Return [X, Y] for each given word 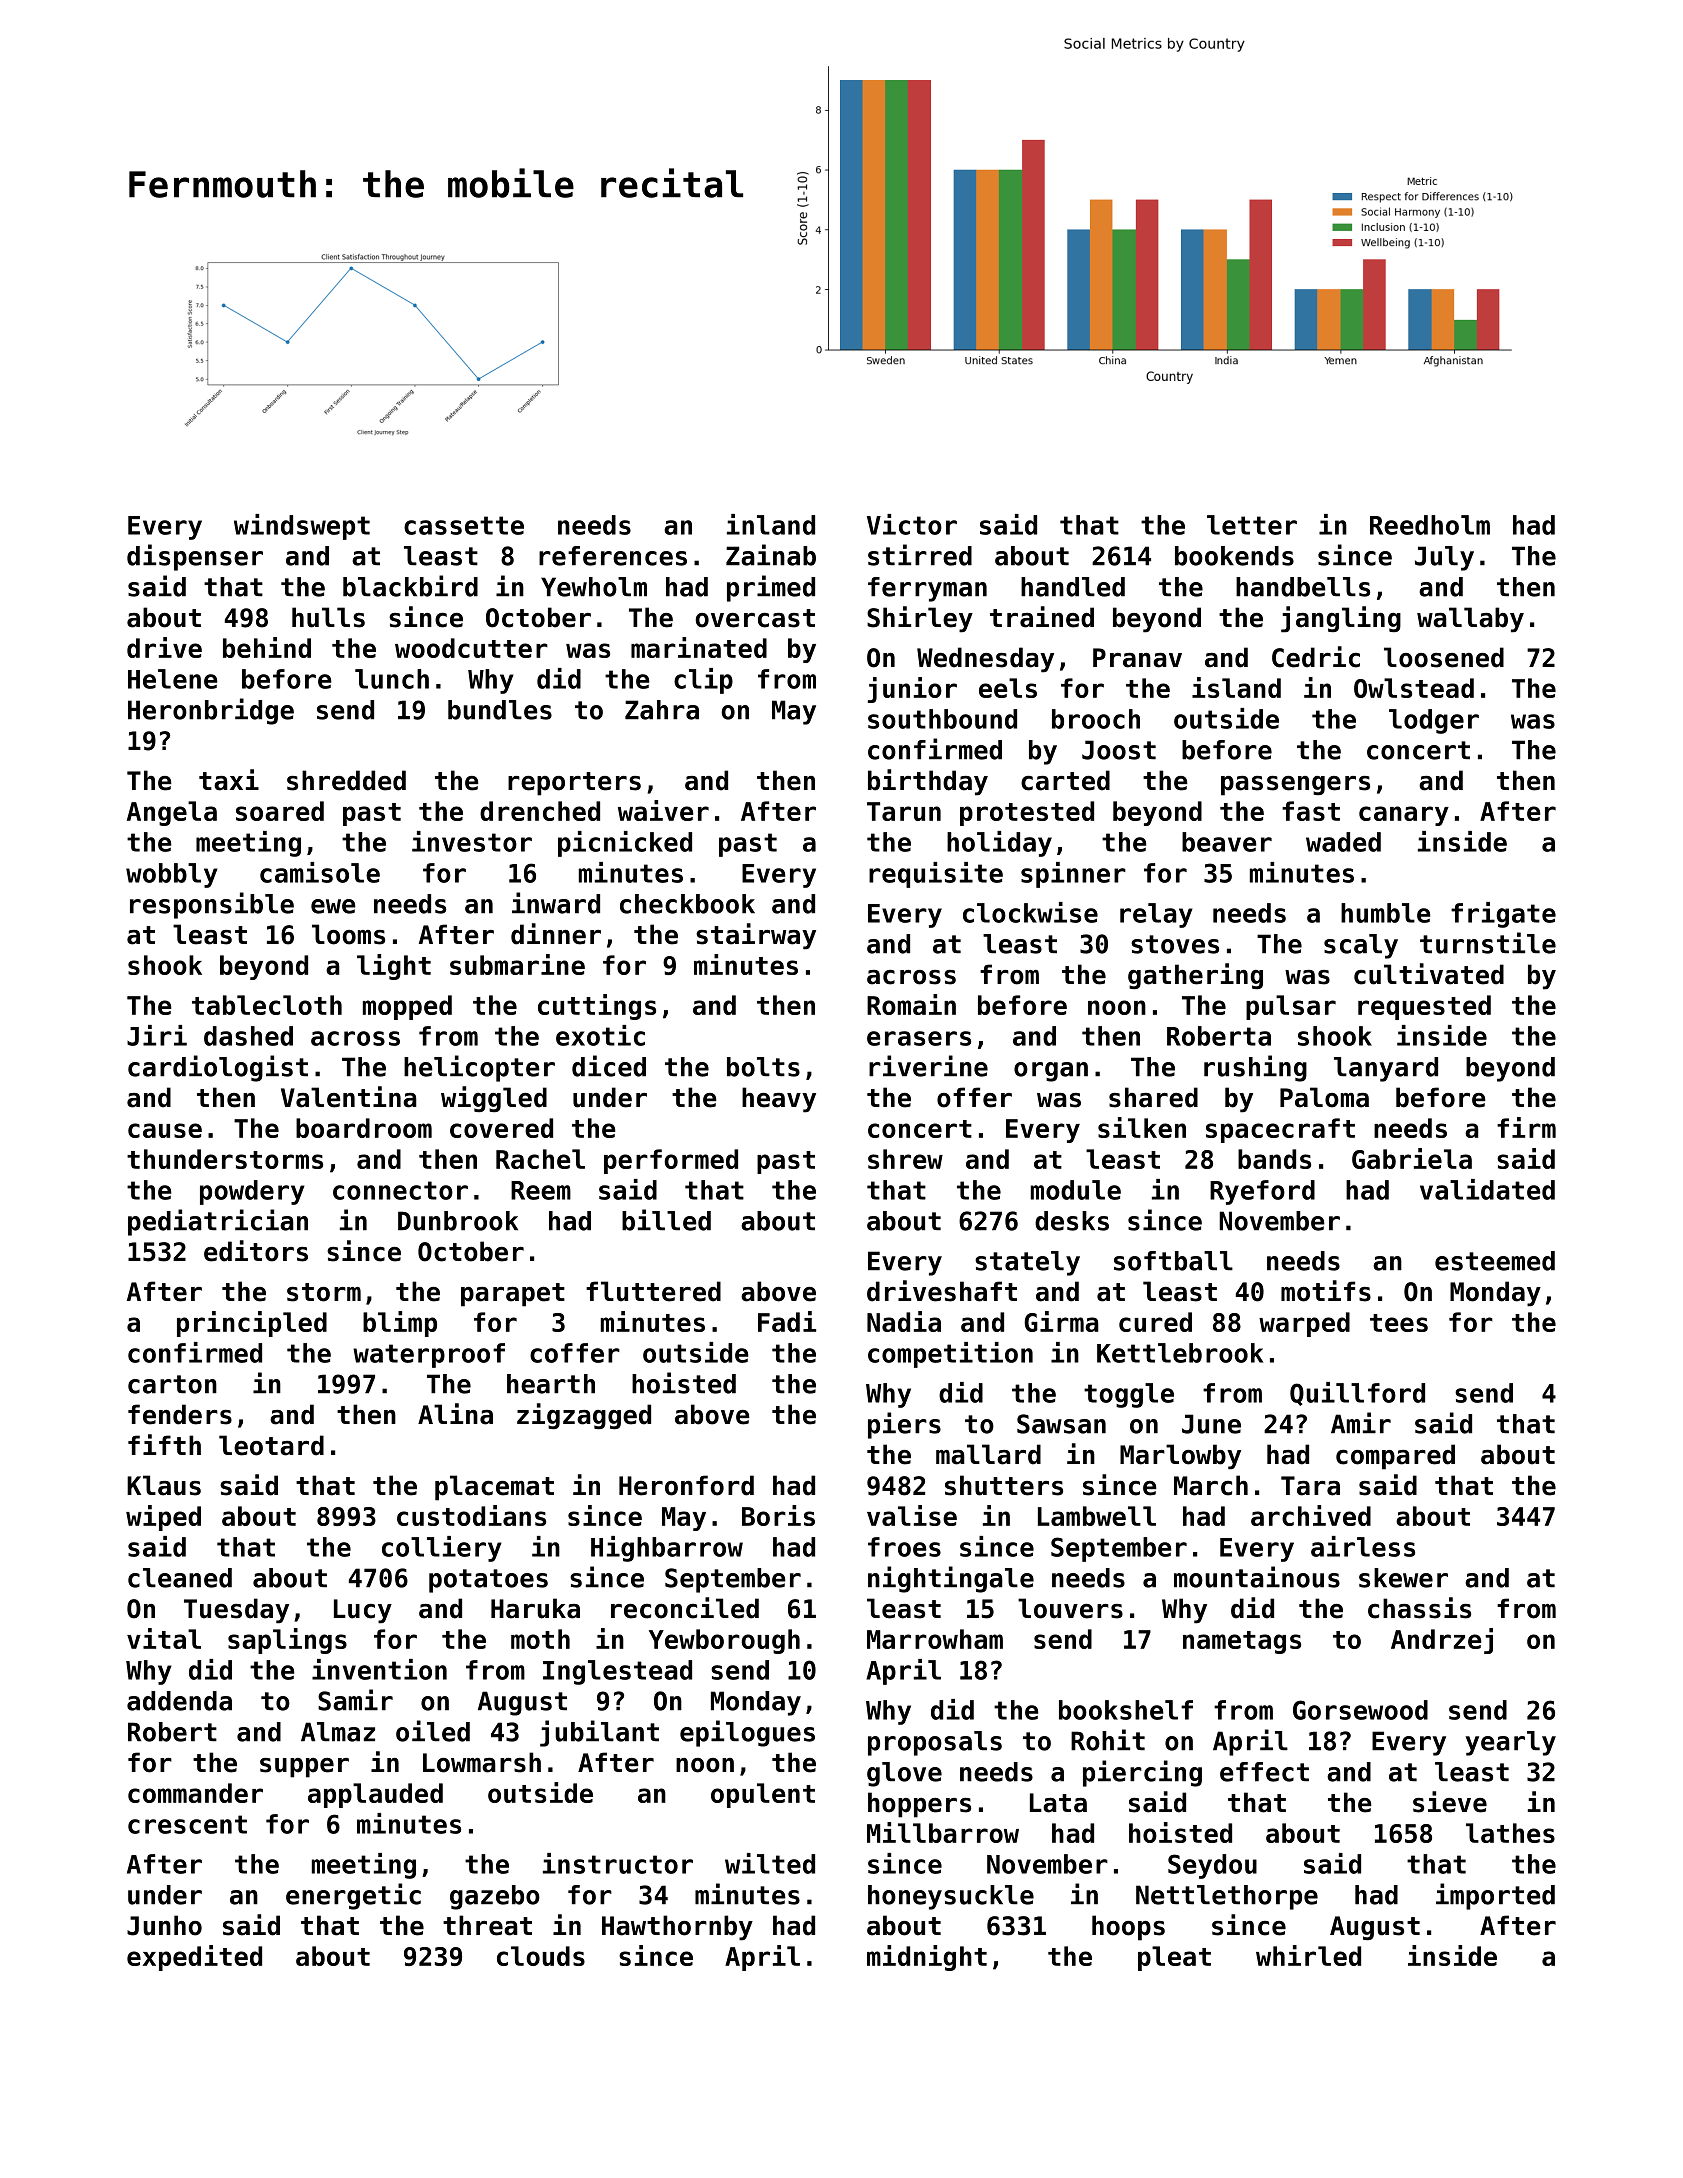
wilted [770, 1863]
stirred [920, 555]
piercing [1142, 1773]
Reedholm [1430, 525]
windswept [302, 527]
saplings [287, 1641]
